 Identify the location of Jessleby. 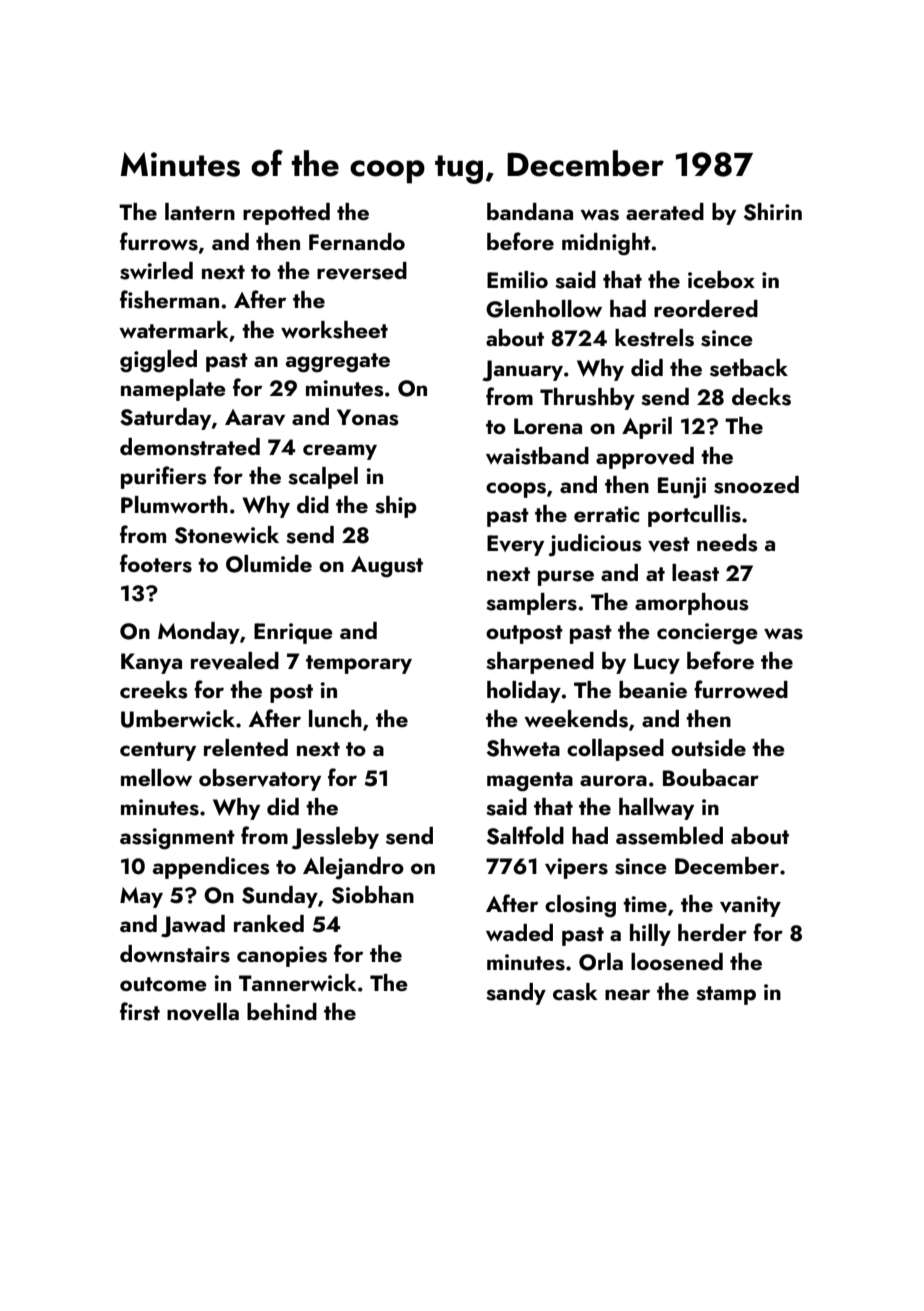
(335, 838).
